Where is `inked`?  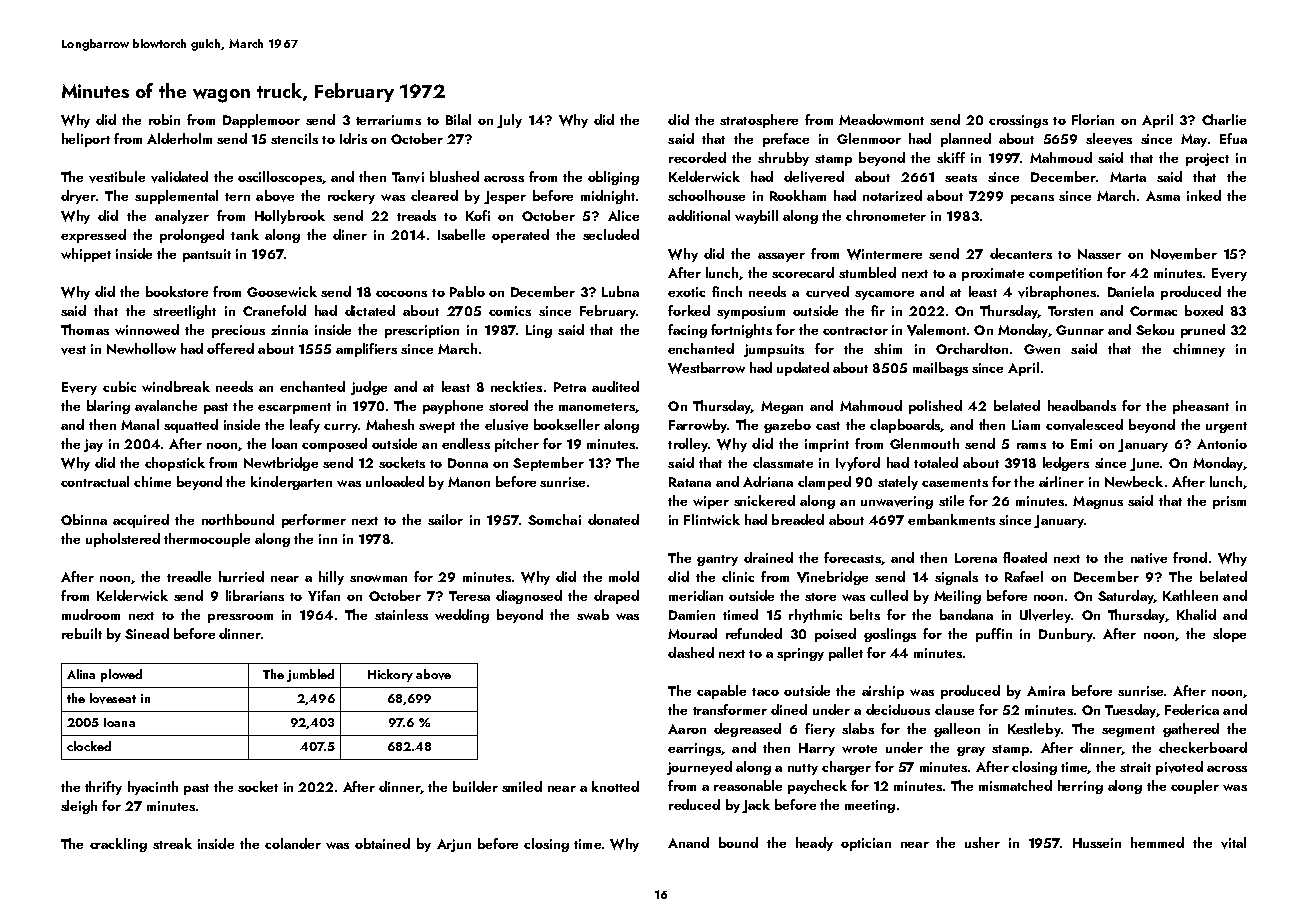
inked is located at coordinates (1204, 195).
